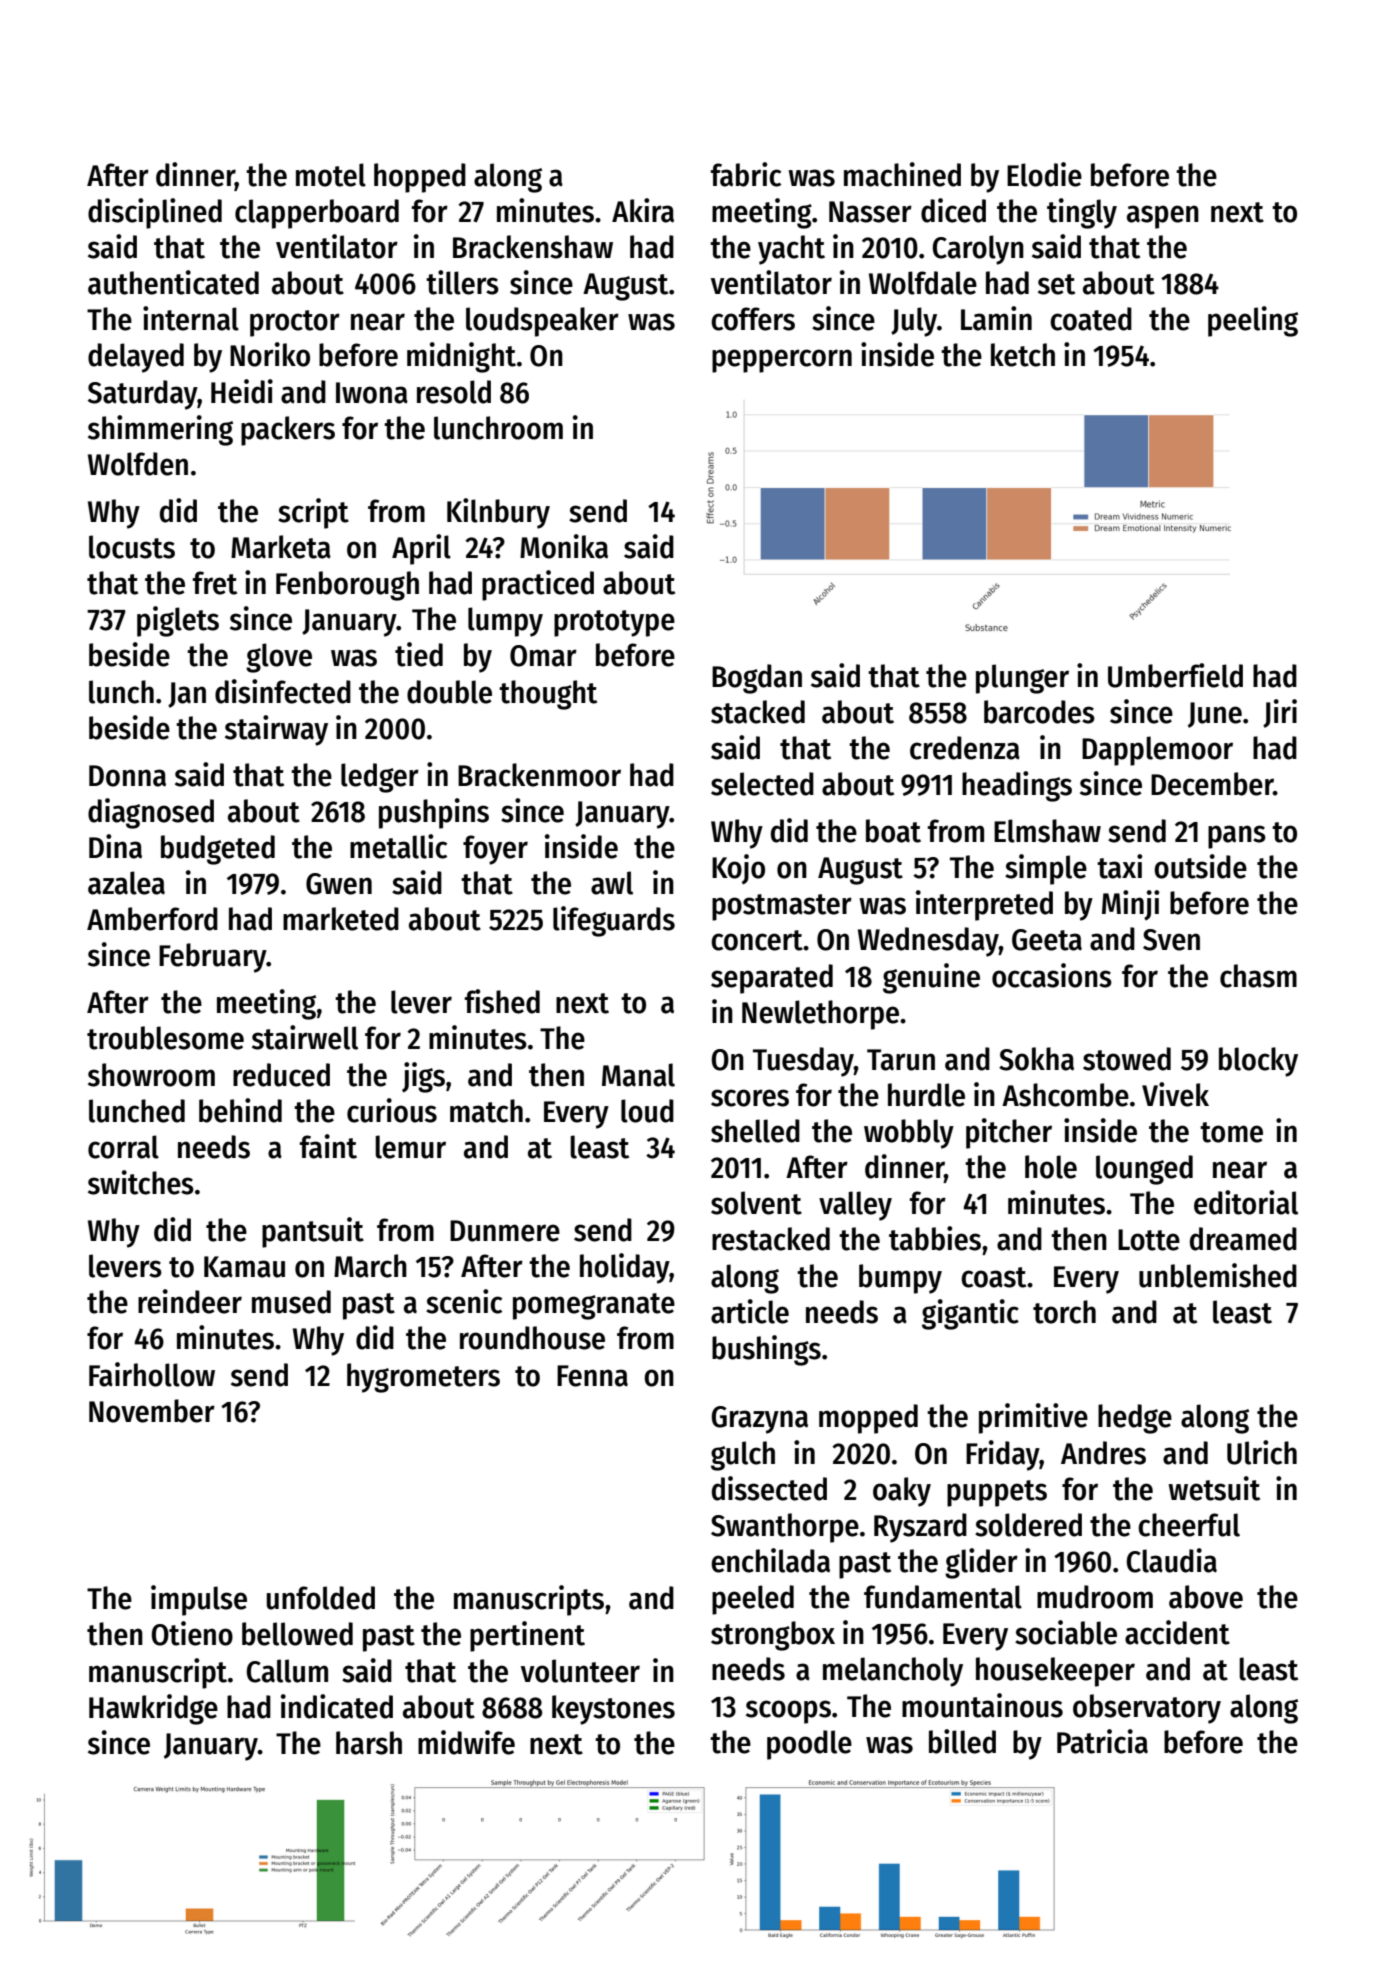  Describe the element at coordinates (753, 319) in the screenshot. I see `coffers` at that location.
